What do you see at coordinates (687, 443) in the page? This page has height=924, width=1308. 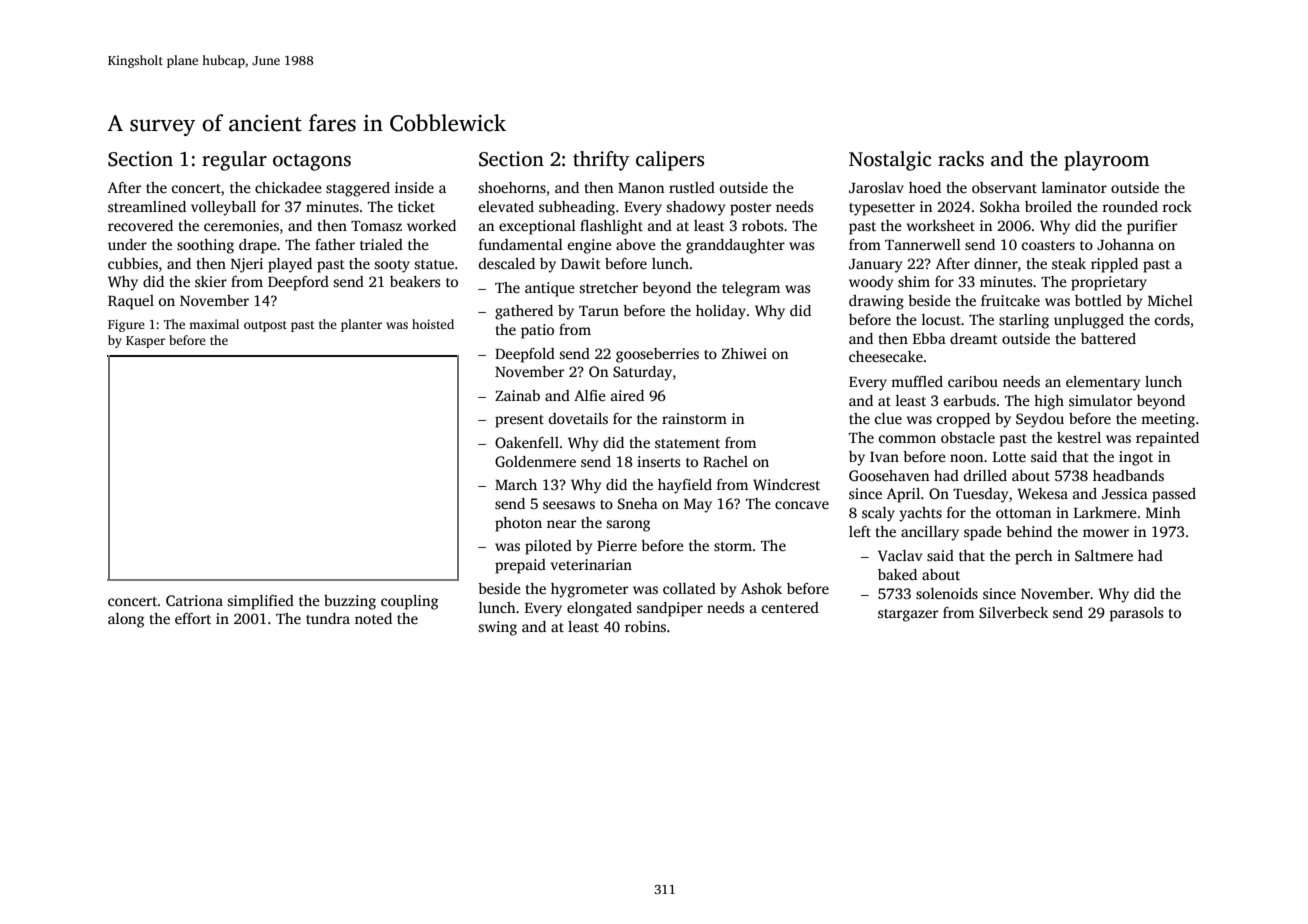 I see `statement` at bounding box center [687, 443].
